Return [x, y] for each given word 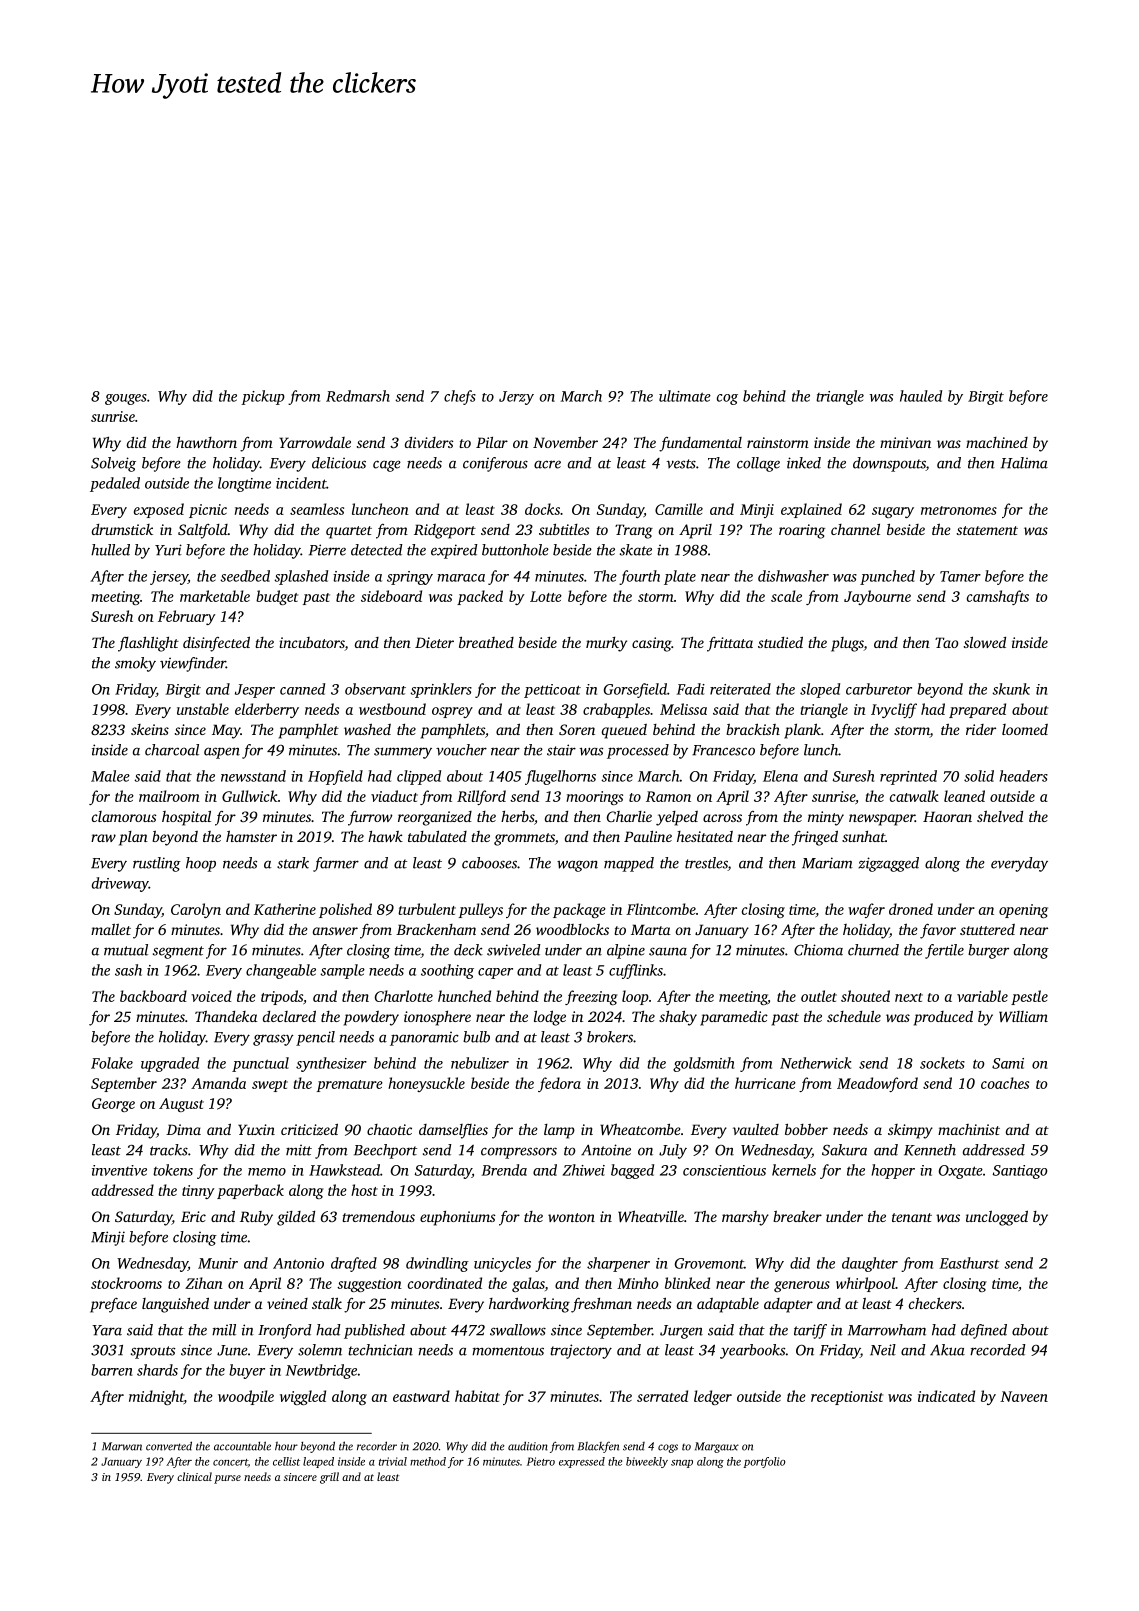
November [565, 442]
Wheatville [651, 1216]
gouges [126, 399]
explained [811, 510]
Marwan [122, 1446]
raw [103, 838]
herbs [517, 816]
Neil [883, 1350]
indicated [946, 1396]
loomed [1025, 729]
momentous [508, 1351]
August [181, 1105]
